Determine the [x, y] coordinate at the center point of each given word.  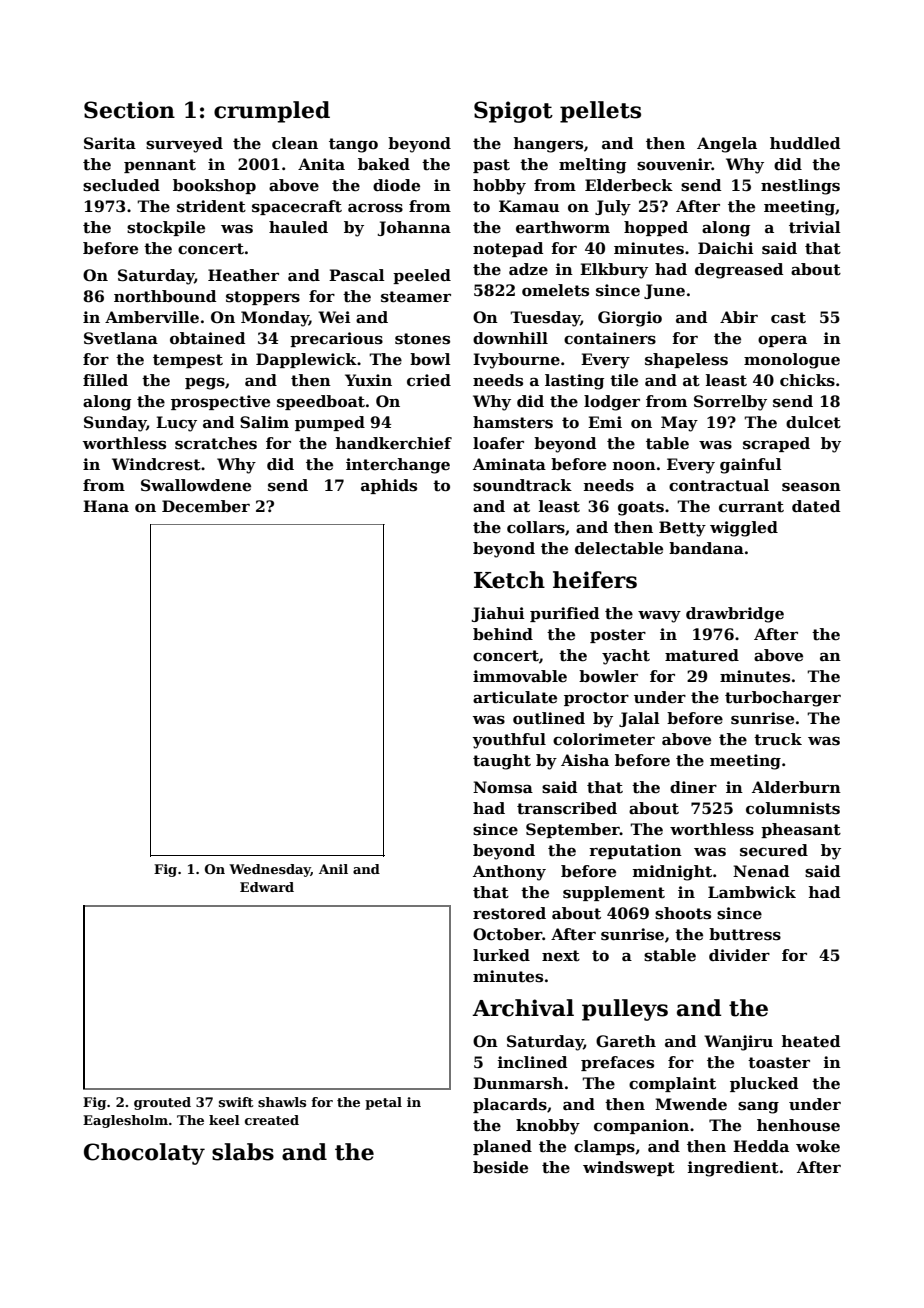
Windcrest [156, 464]
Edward [267, 887]
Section [129, 110]
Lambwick [752, 892]
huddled [805, 143]
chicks [807, 380]
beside [500, 1167]
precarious [336, 339]
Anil [333, 869]
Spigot [513, 112]
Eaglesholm [125, 1121]
